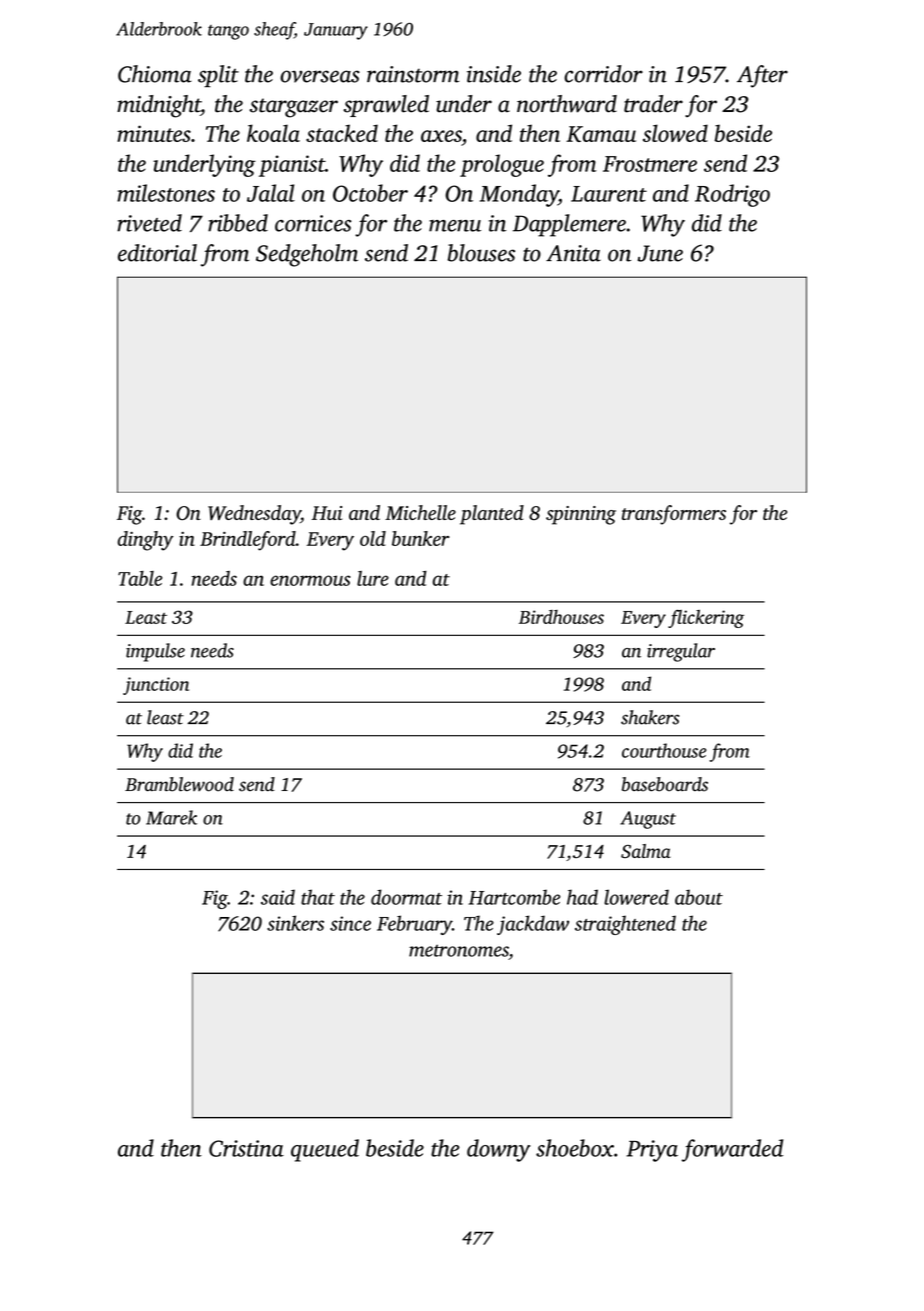 This document has width=924, height=1311. Describe the element at coordinates (406, 897) in the document. I see `doormat` at that location.
